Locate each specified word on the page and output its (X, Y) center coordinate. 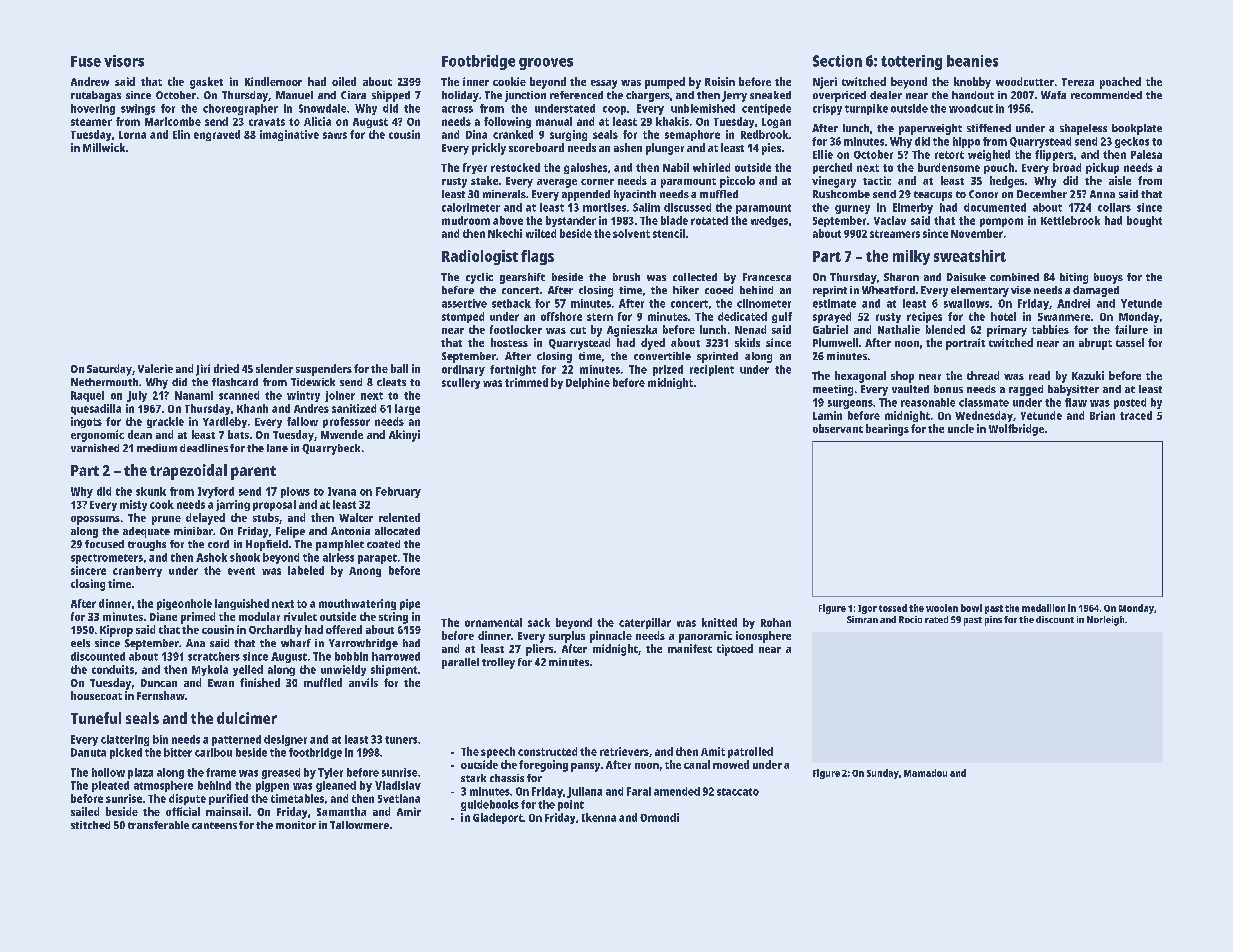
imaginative (289, 135)
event (241, 571)
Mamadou (925, 773)
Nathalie (899, 329)
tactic (877, 180)
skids (747, 342)
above (508, 220)
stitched (90, 825)
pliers (539, 650)
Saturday (109, 370)
